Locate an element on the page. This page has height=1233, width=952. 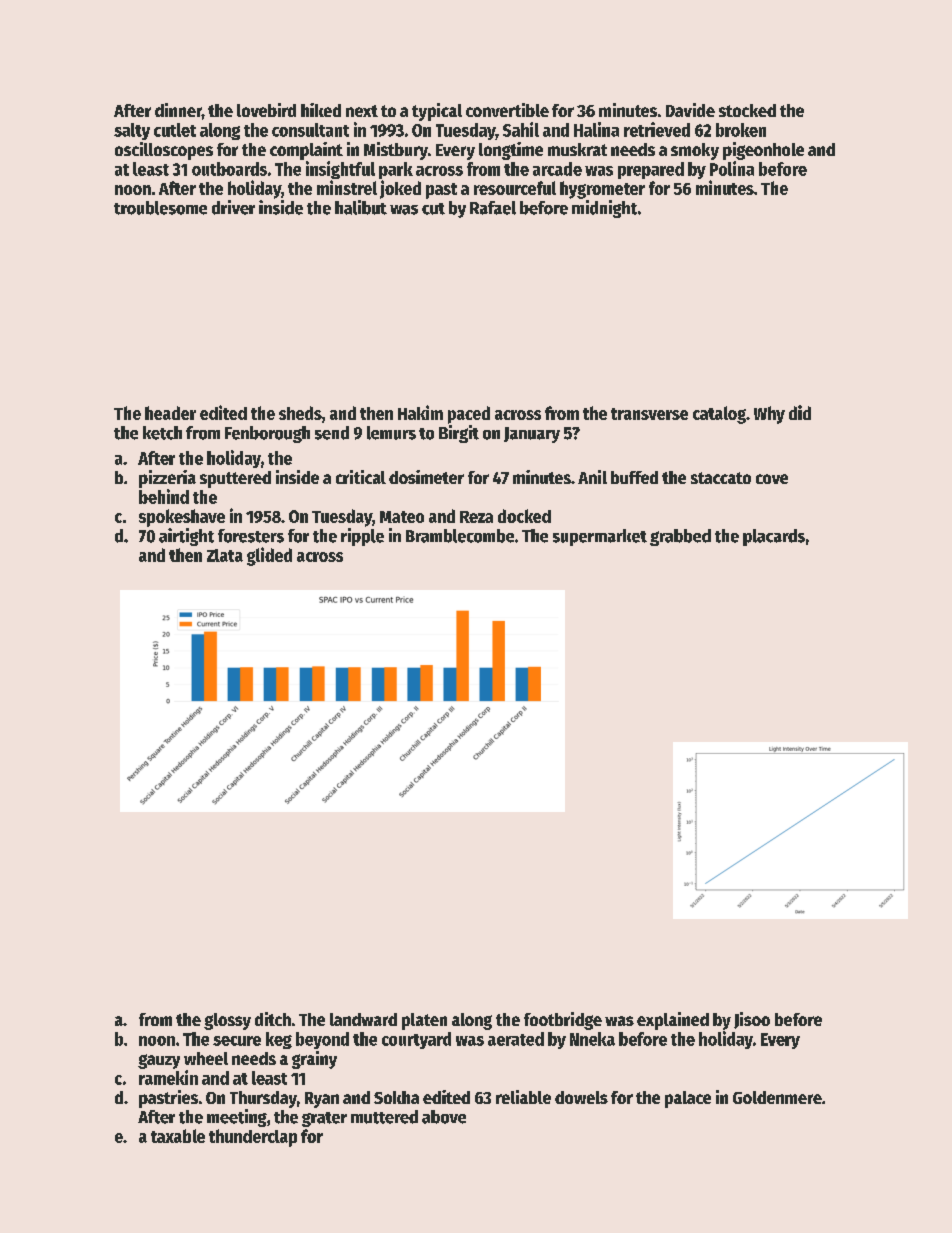
ditch is located at coordinates (273, 1019).
